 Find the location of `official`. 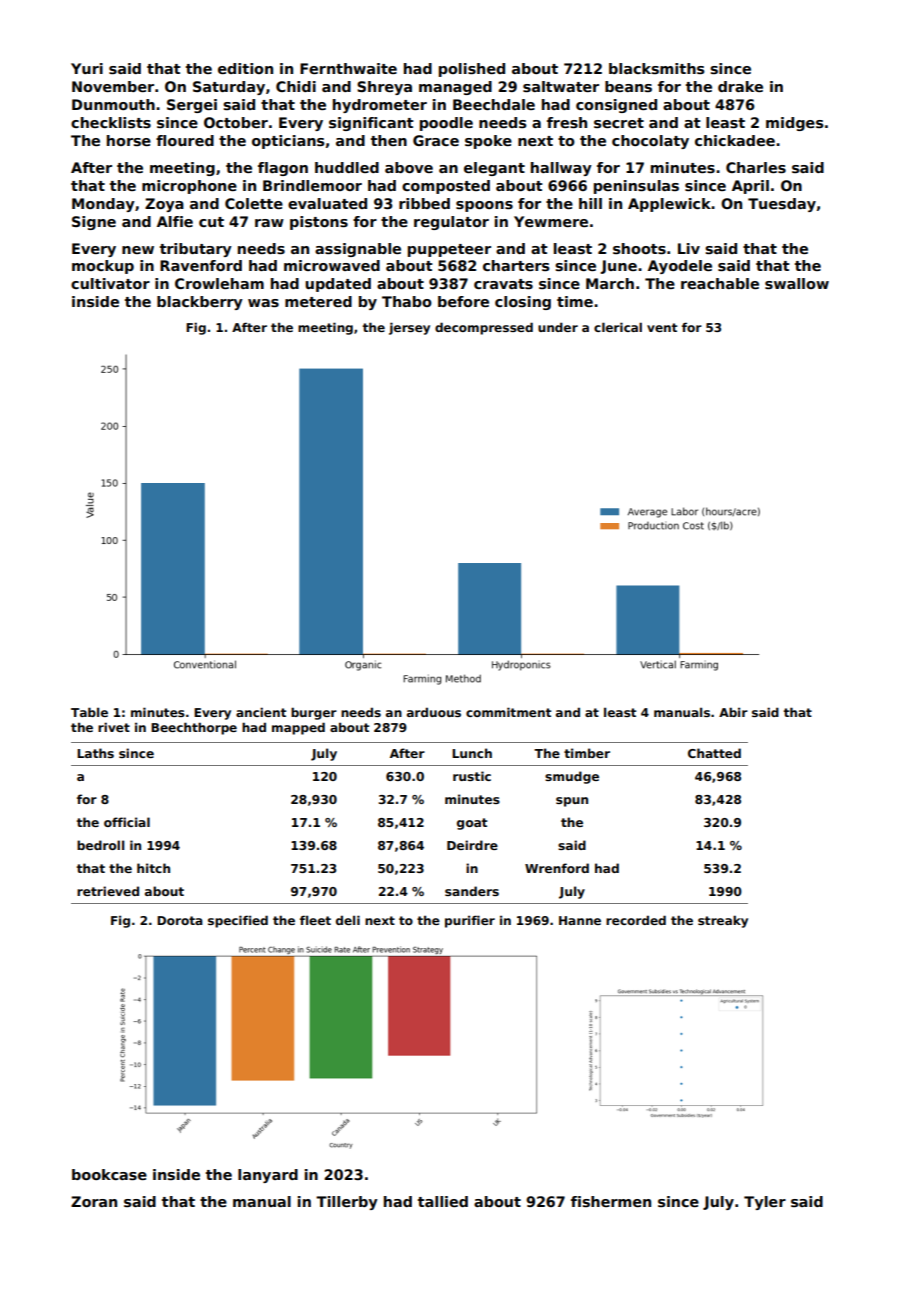

official is located at coordinates (127, 822).
